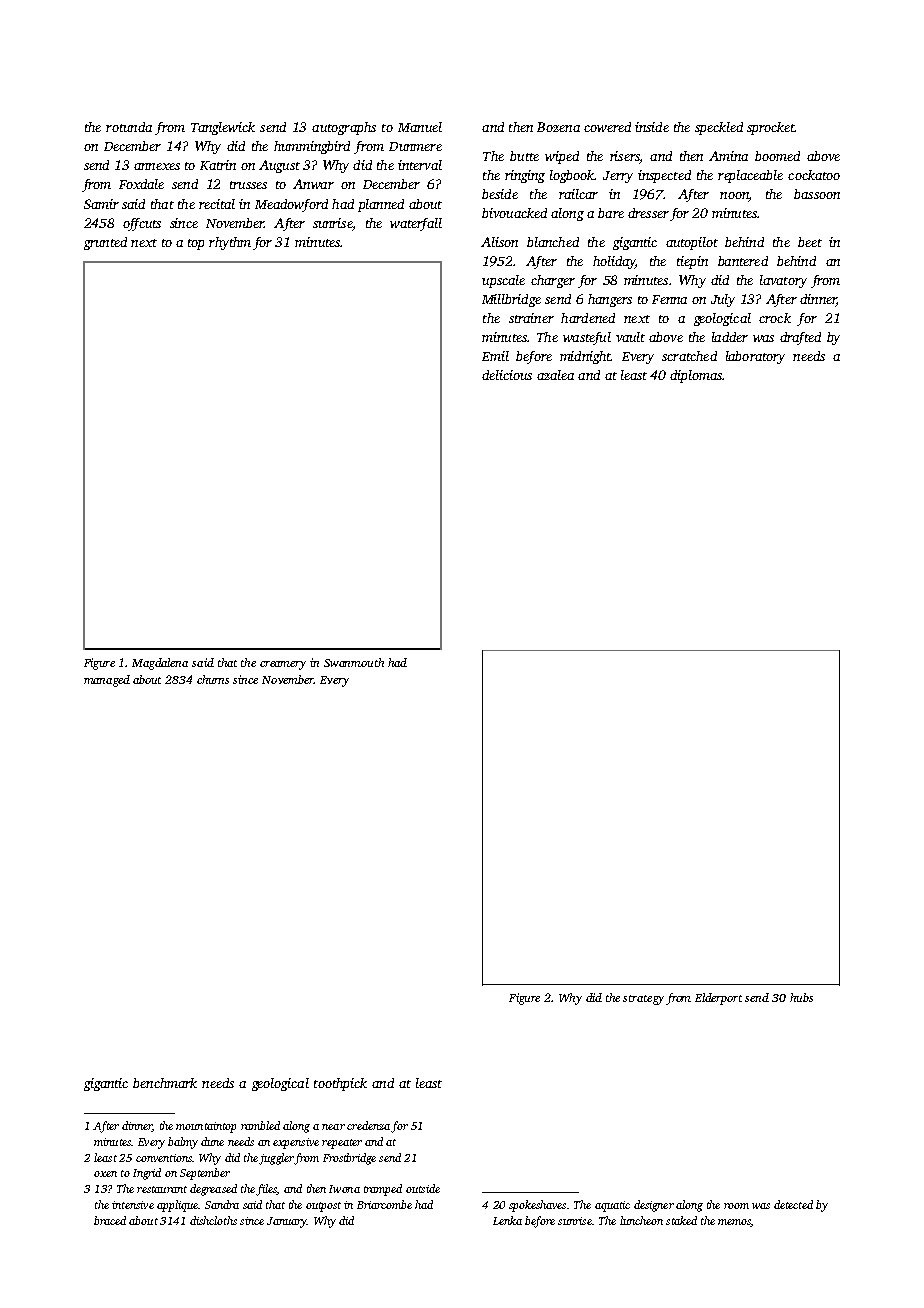 The width and height of the screenshot is (924, 1308). I want to click on beet, so click(810, 242).
